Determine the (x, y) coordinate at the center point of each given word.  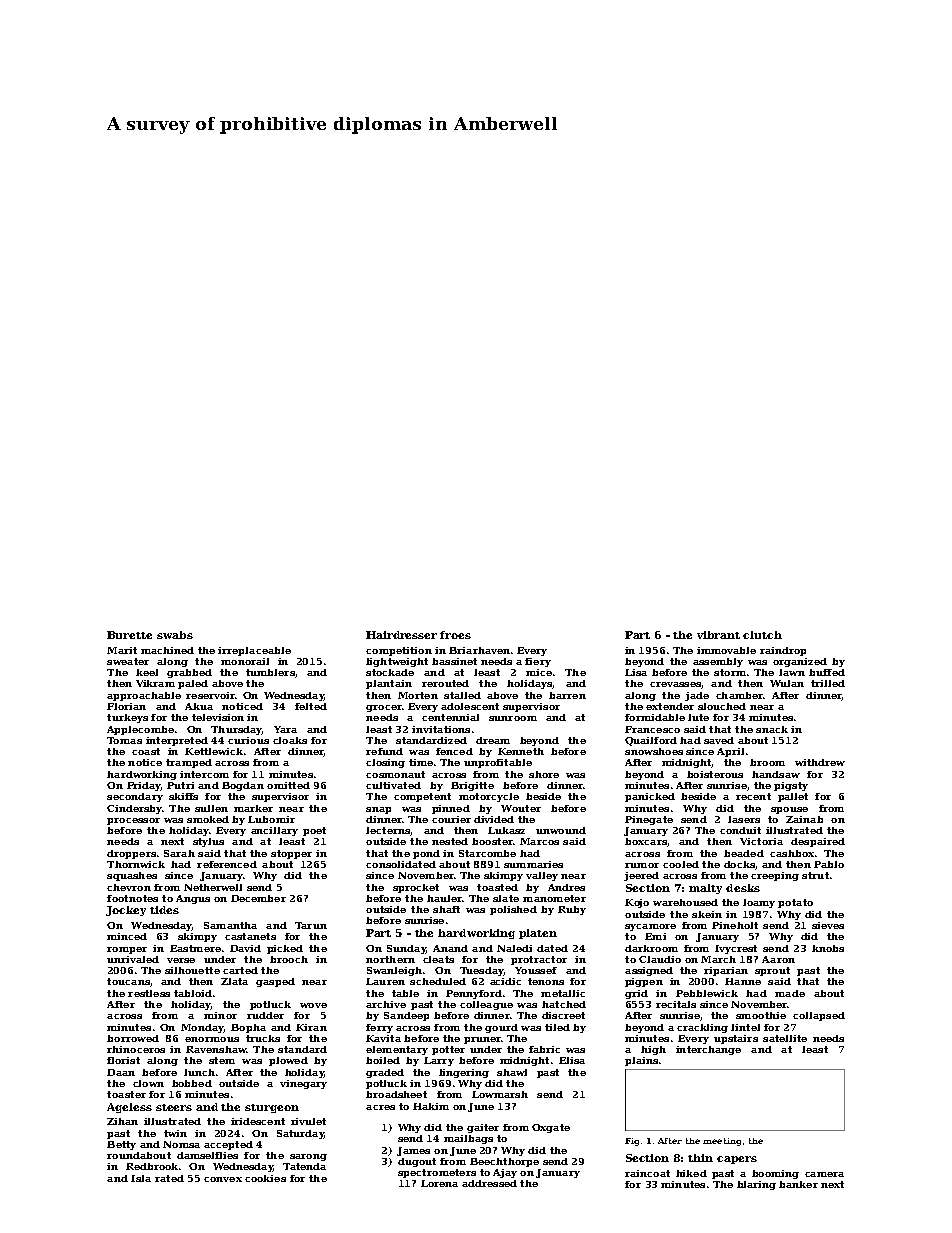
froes (455, 635)
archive (386, 1004)
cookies (265, 1178)
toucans (128, 981)
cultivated (393, 785)
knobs (828, 948)
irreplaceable (254, 651)
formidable (655, 717)
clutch (762, 635)
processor (133, 821)
